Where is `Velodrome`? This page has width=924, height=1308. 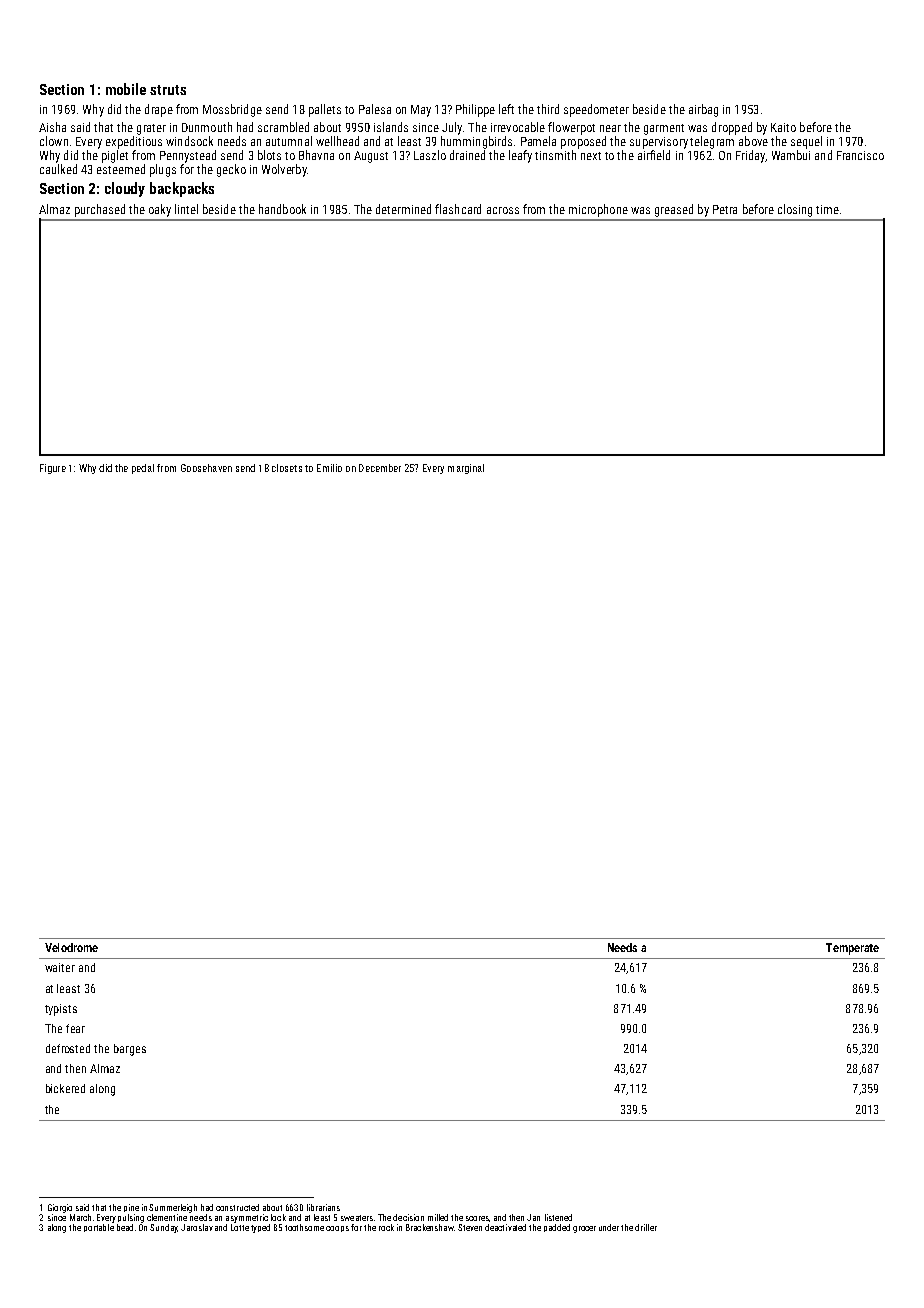 Velodrome is located at coordinates (71, 947).
